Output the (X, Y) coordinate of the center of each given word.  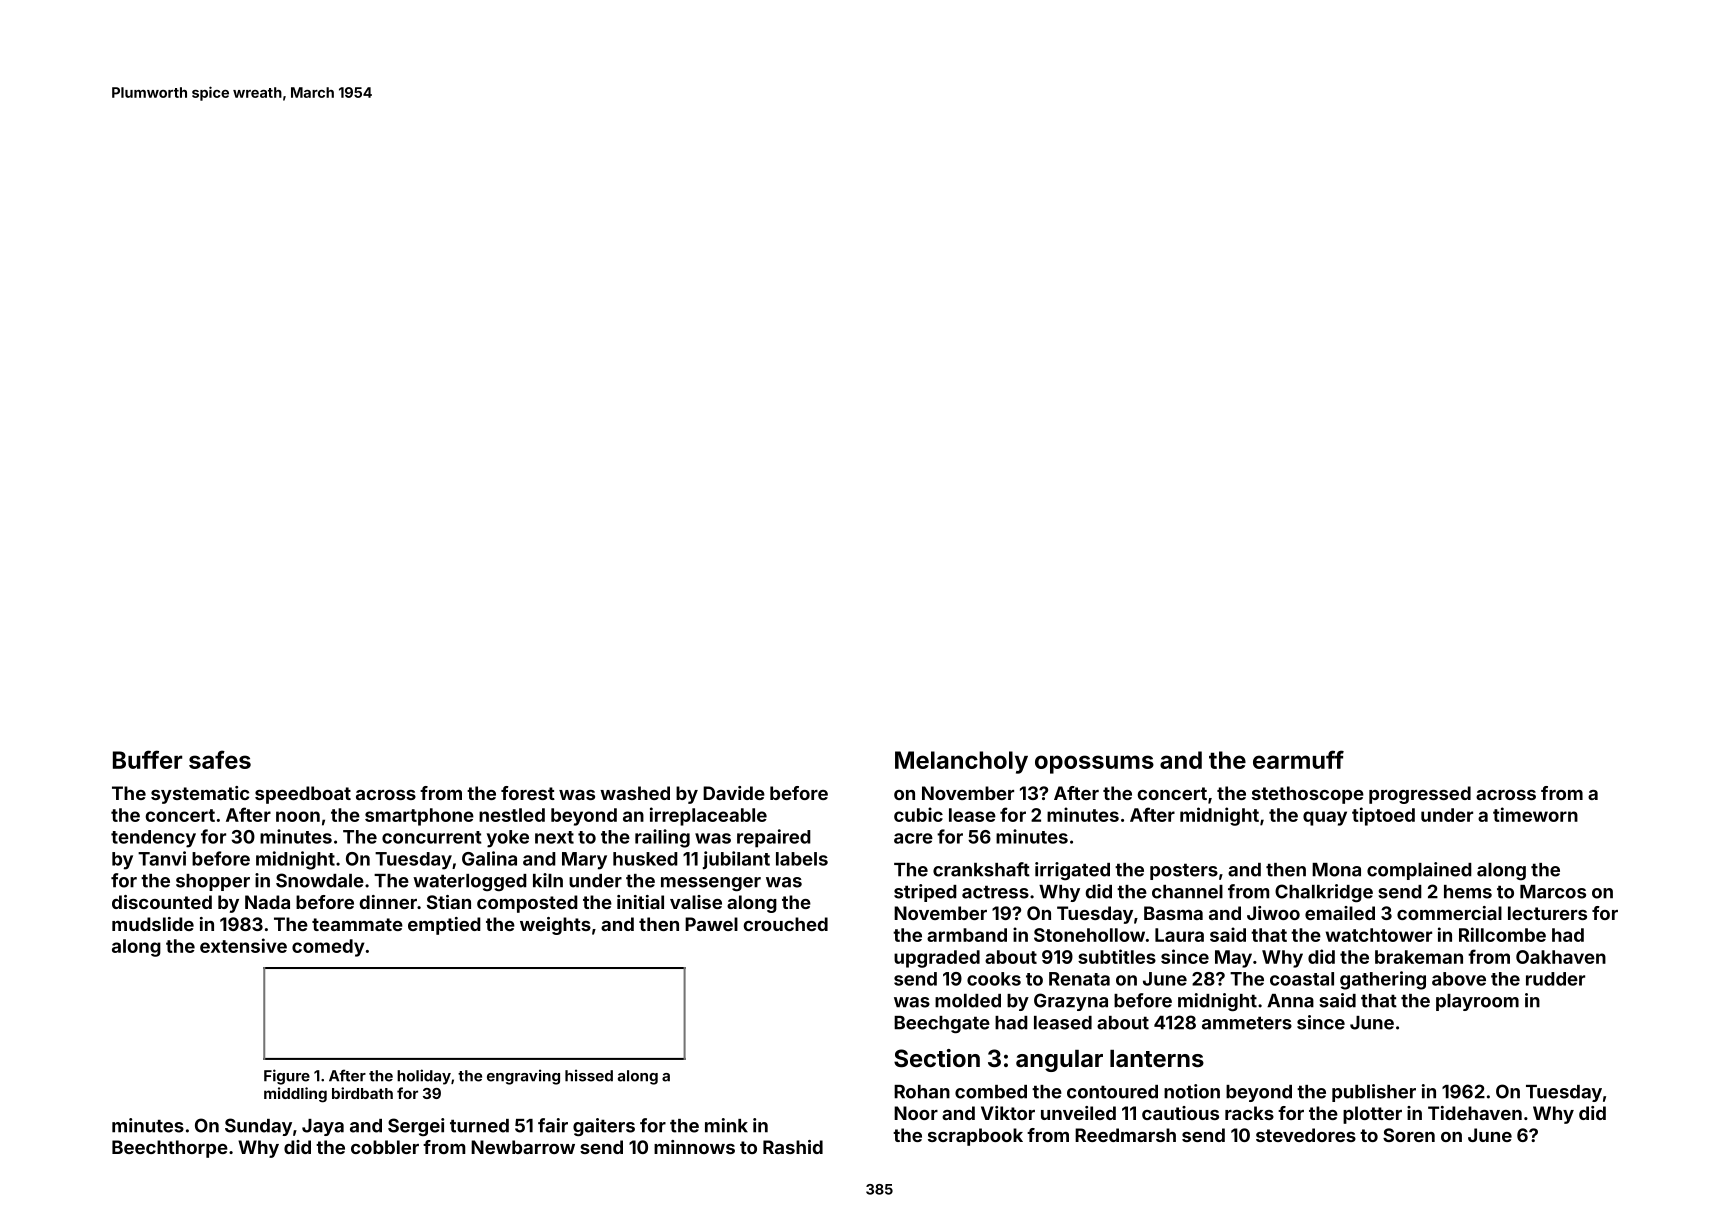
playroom (1477, 1002)
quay (1325, 818)
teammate (357, 924)
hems (1468, 892)
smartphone (419, 817)
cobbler (385, 1147)
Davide (734, 793)
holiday (424, 1077)
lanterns (1157, 1058)
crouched (786, 924)
